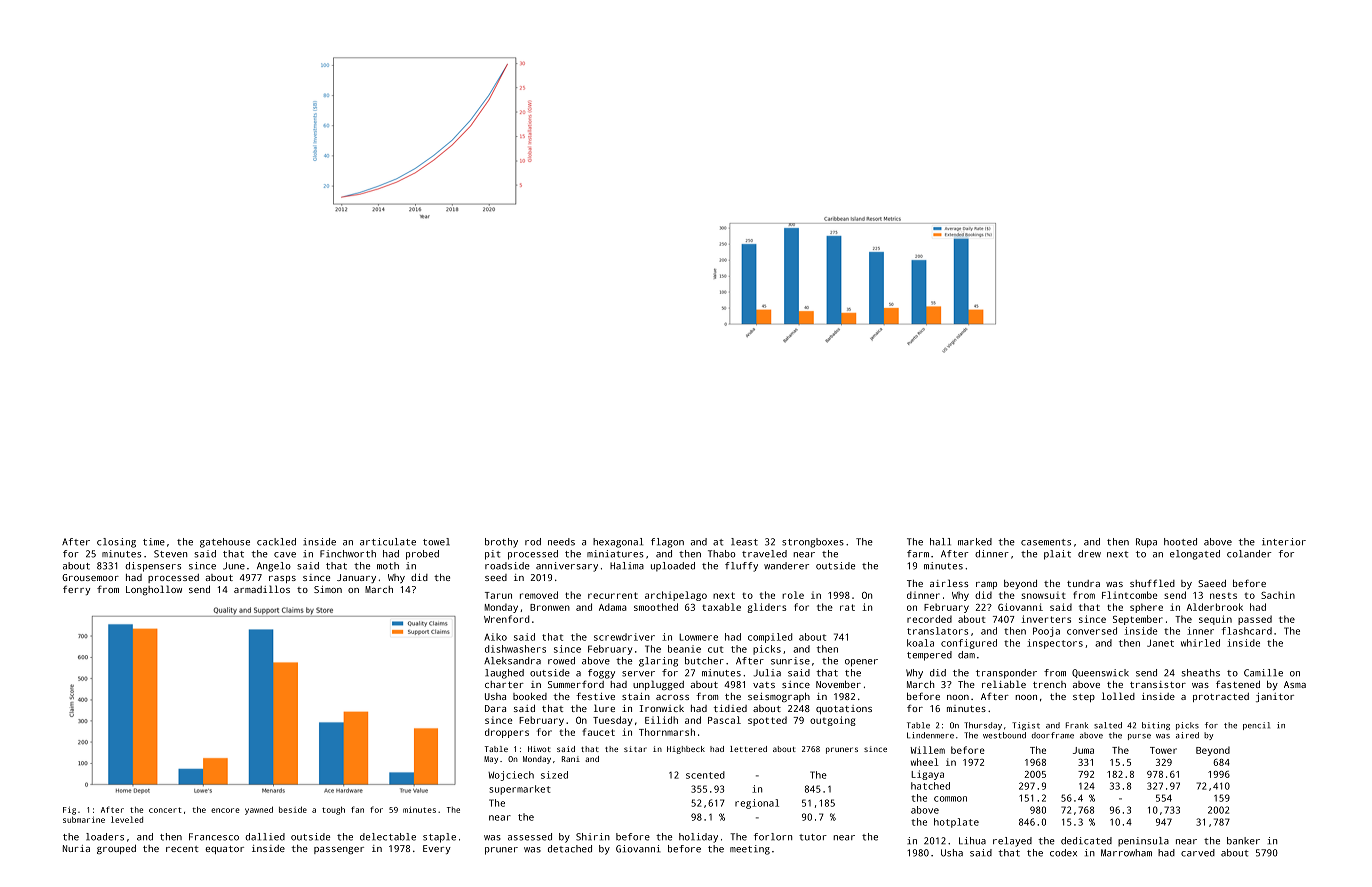  What do you see at coordinates (1160, 643) in the document?
I see `Janet` at bounding box center [1160, 643].
